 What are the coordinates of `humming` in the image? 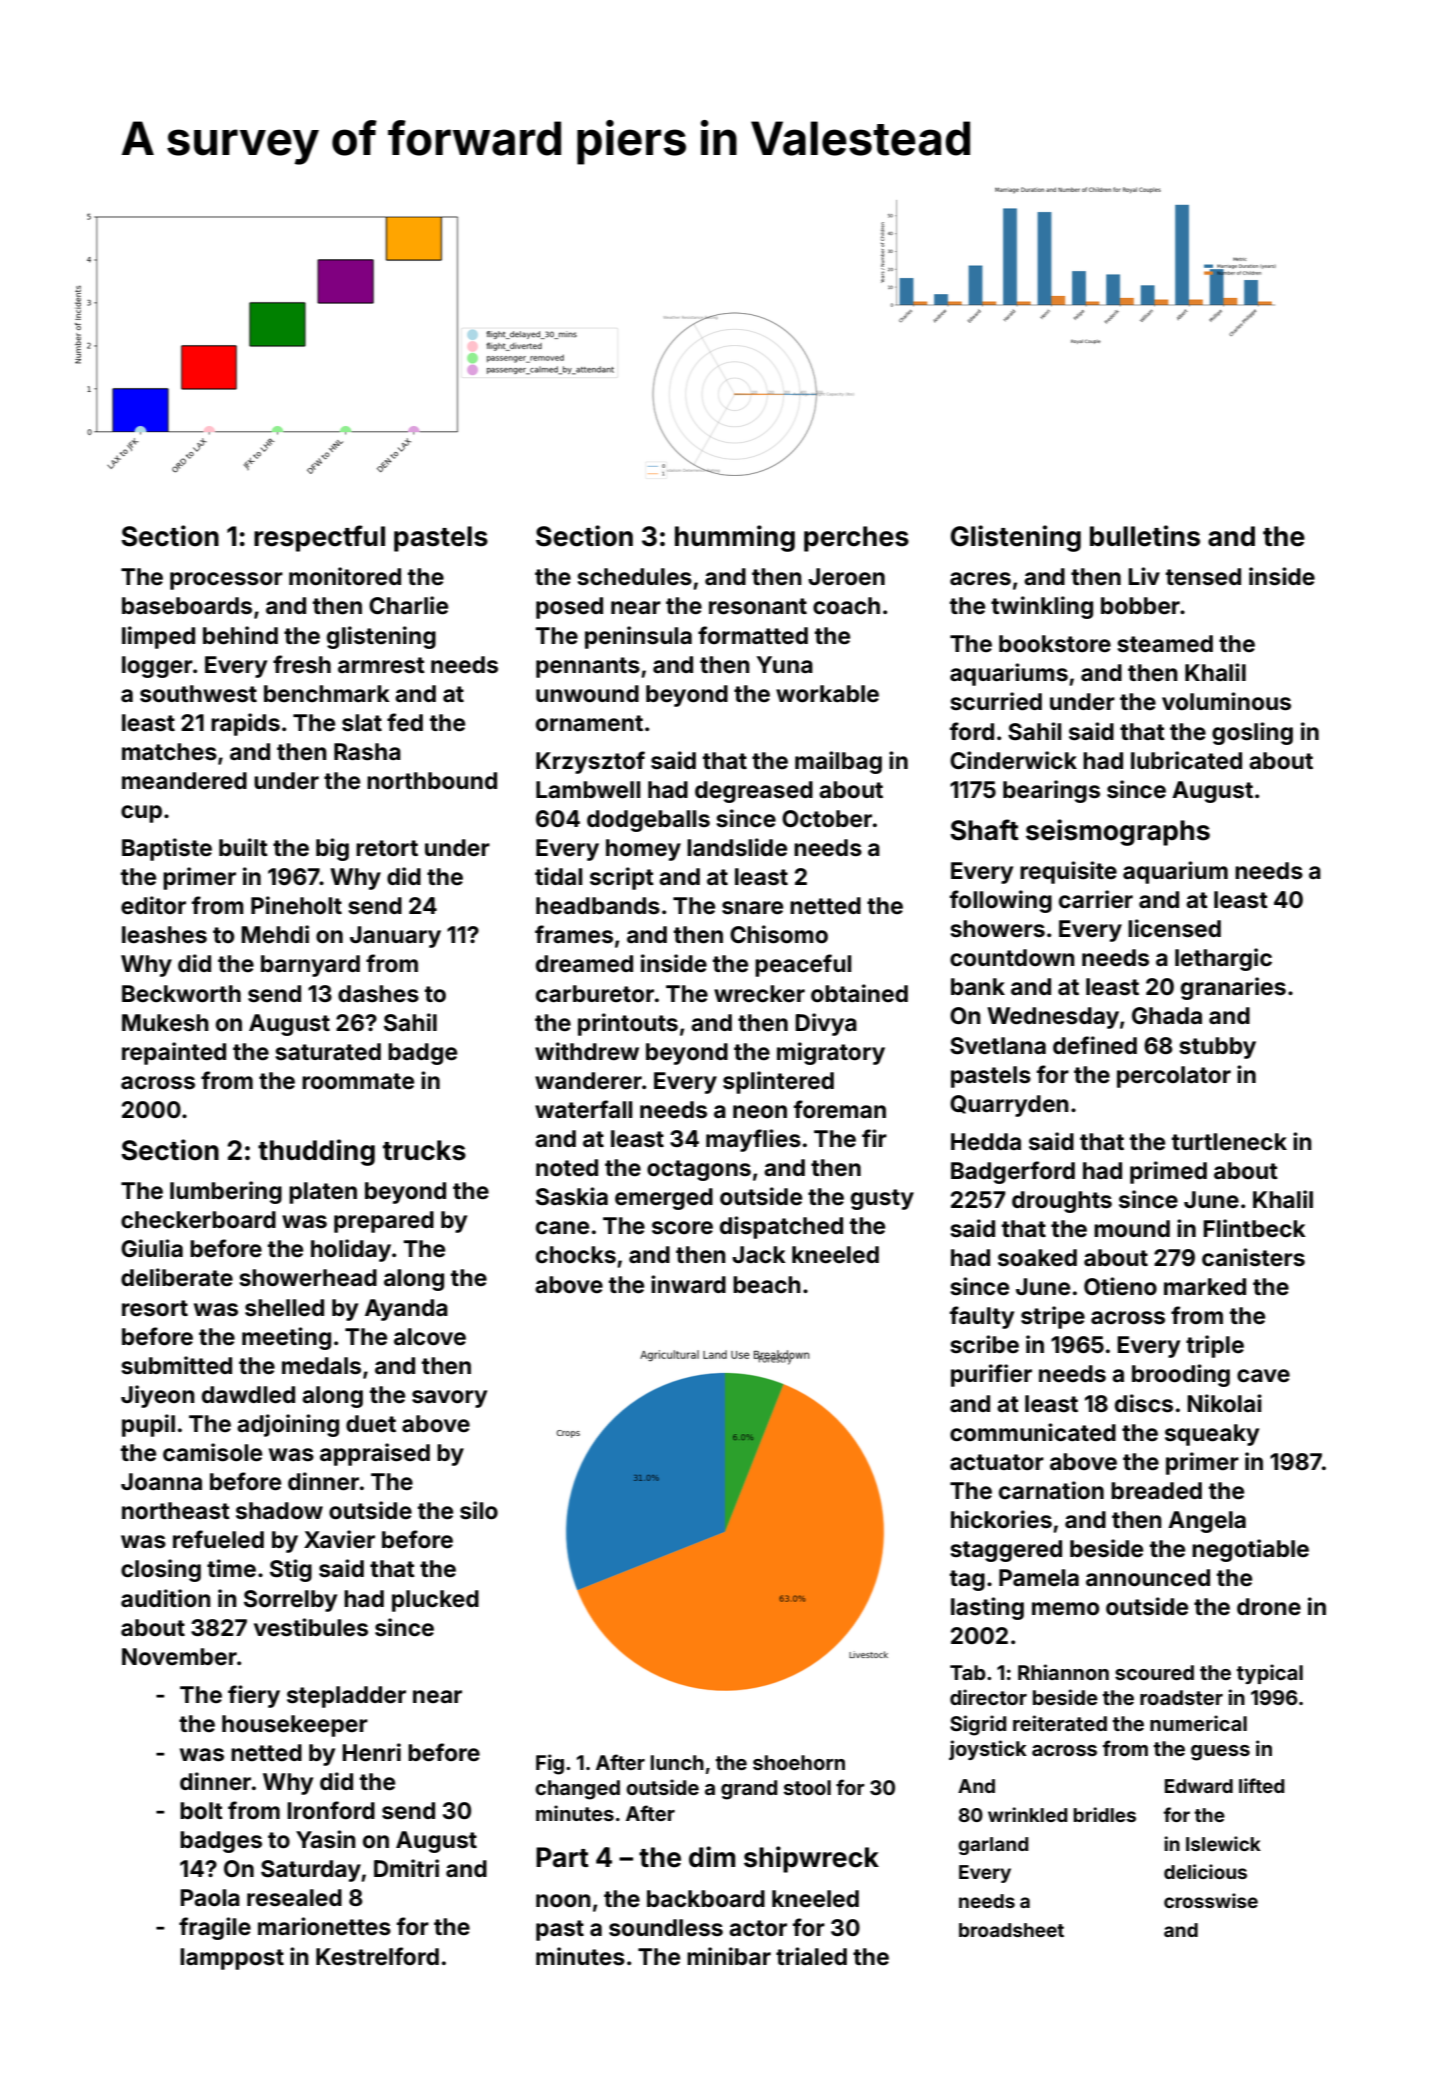 It's located at (735, 538).
